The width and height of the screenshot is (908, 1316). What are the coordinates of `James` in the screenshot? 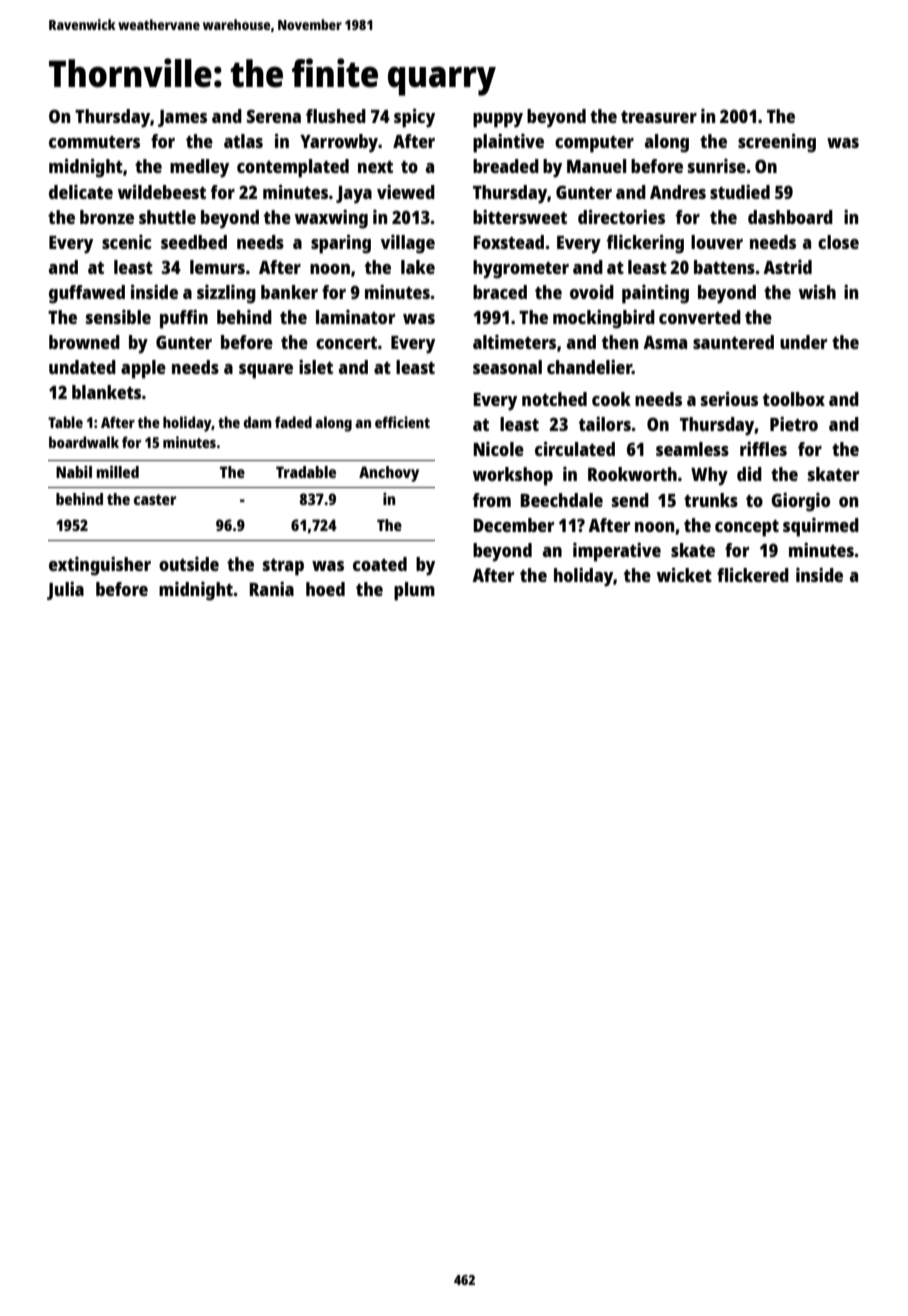 It's located at (182, 118).
